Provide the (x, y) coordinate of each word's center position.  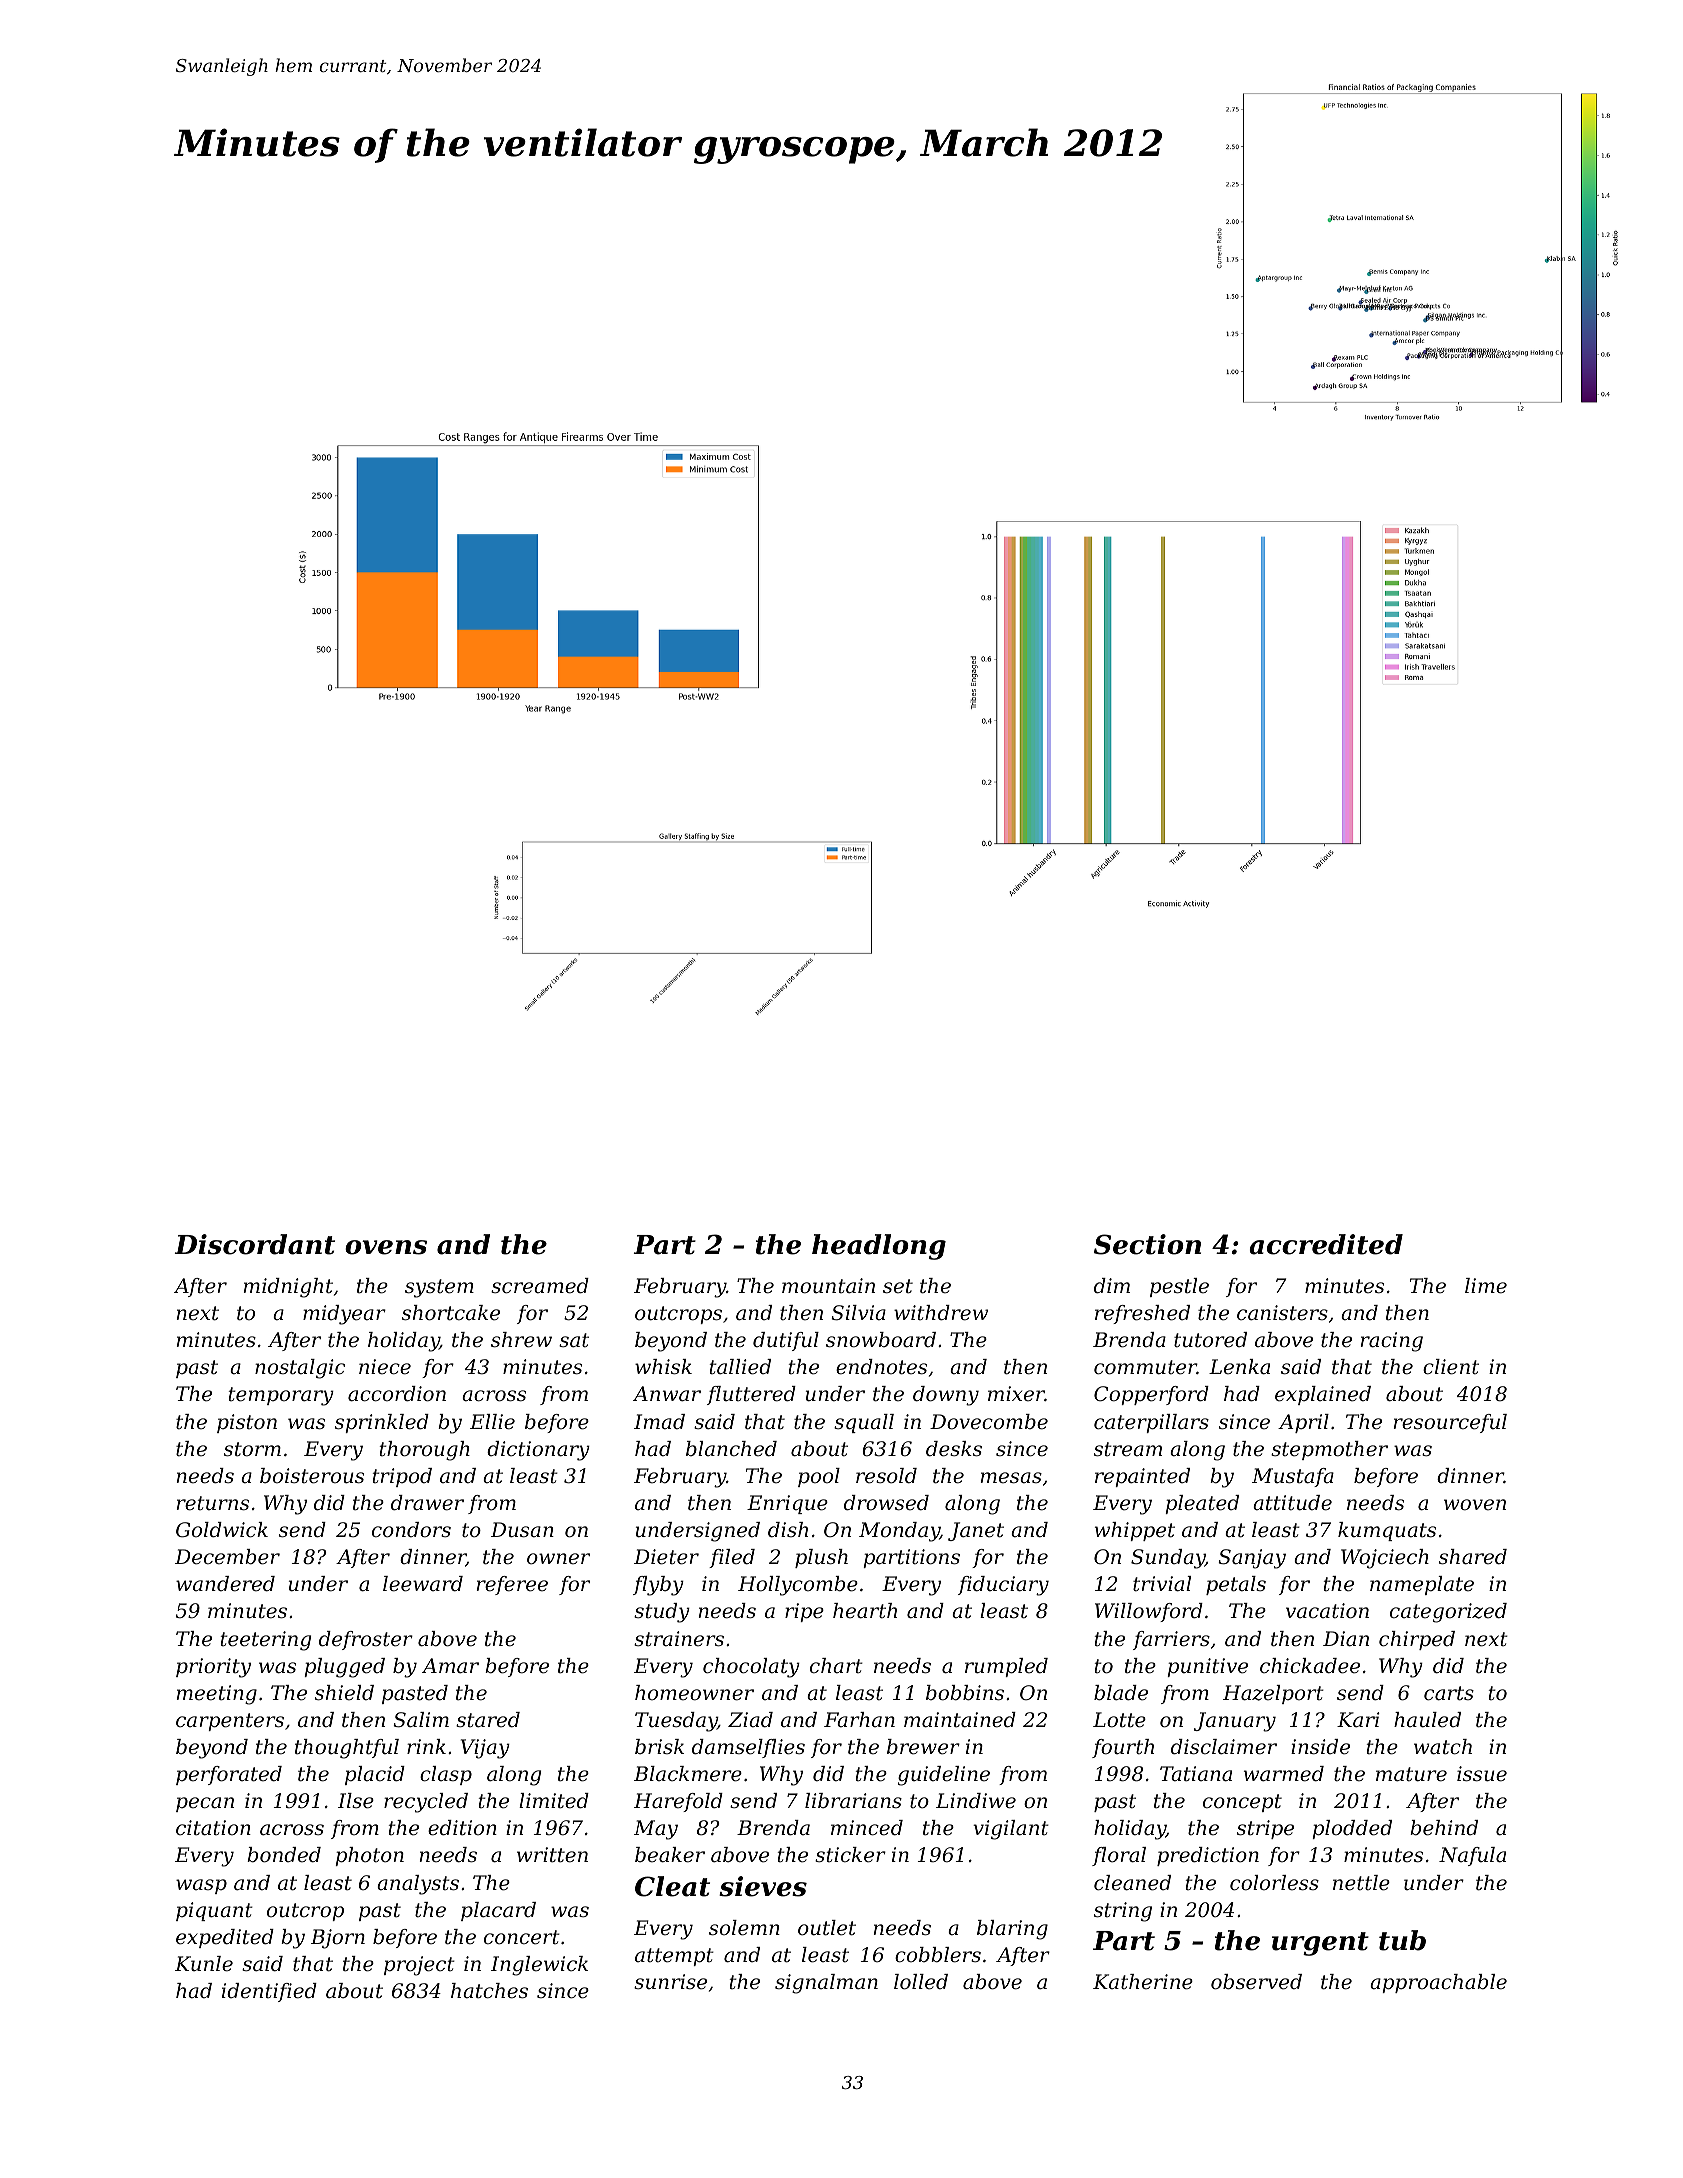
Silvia (858, 1313)
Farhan (859, 1719)
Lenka (1239, 1367)
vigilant (1011, 1830)
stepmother (1329, 1450)
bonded (284, 1855)
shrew (521, 1340)
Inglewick (539, 1966)
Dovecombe (989, 1422)
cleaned (1132, 1883)
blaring (1012, 1930)
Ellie (492, 1422)
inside (1320, 1747)
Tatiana (1196, 1774)
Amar (450, 1666)
